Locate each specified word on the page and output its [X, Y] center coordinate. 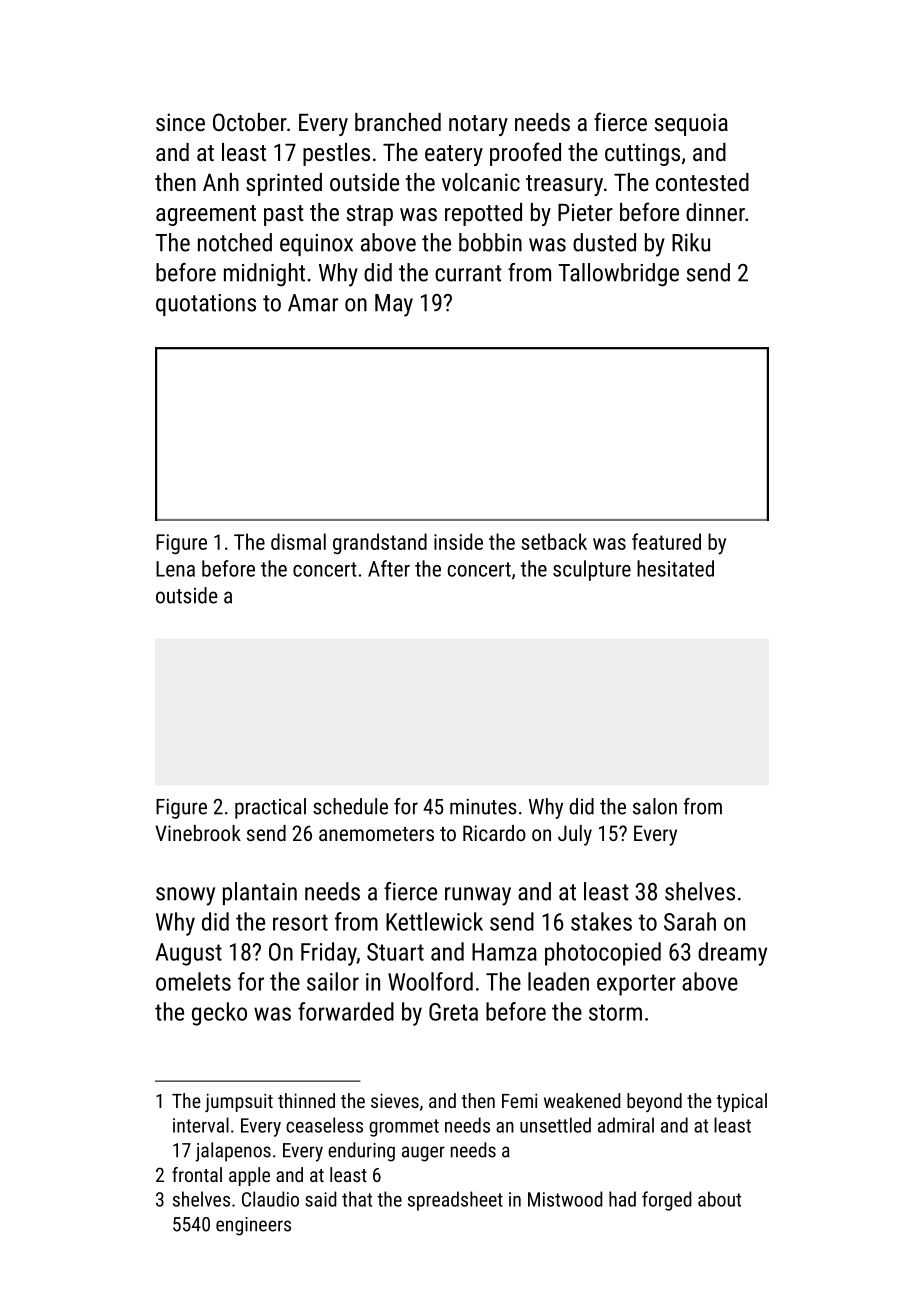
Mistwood [565, 1199]
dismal [298, 541]
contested [702, 182]
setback [554, 541]
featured [666, 541]
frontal [197, 1174]
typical [741, 1102]
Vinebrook [198, 833]
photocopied [603, 954]
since [180, 122]
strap [370, 215]
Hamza [504, 952]
